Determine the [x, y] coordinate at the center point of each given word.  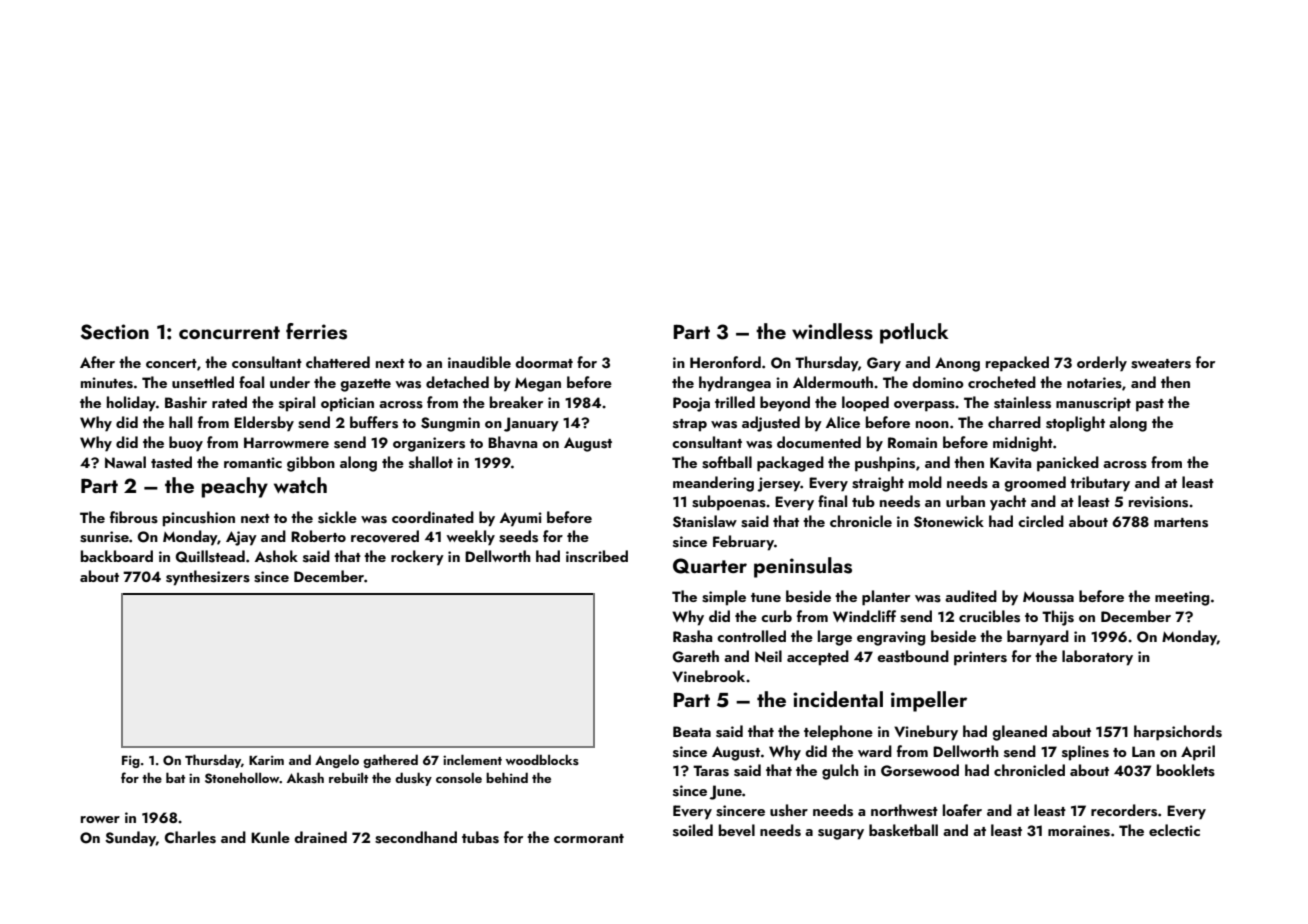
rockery [417, 558]
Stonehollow [242, 778]
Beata [692, 731]
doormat [544, 362]
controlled [751, 636]
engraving [891, 638]
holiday [131, 404]
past [1150, 405]
